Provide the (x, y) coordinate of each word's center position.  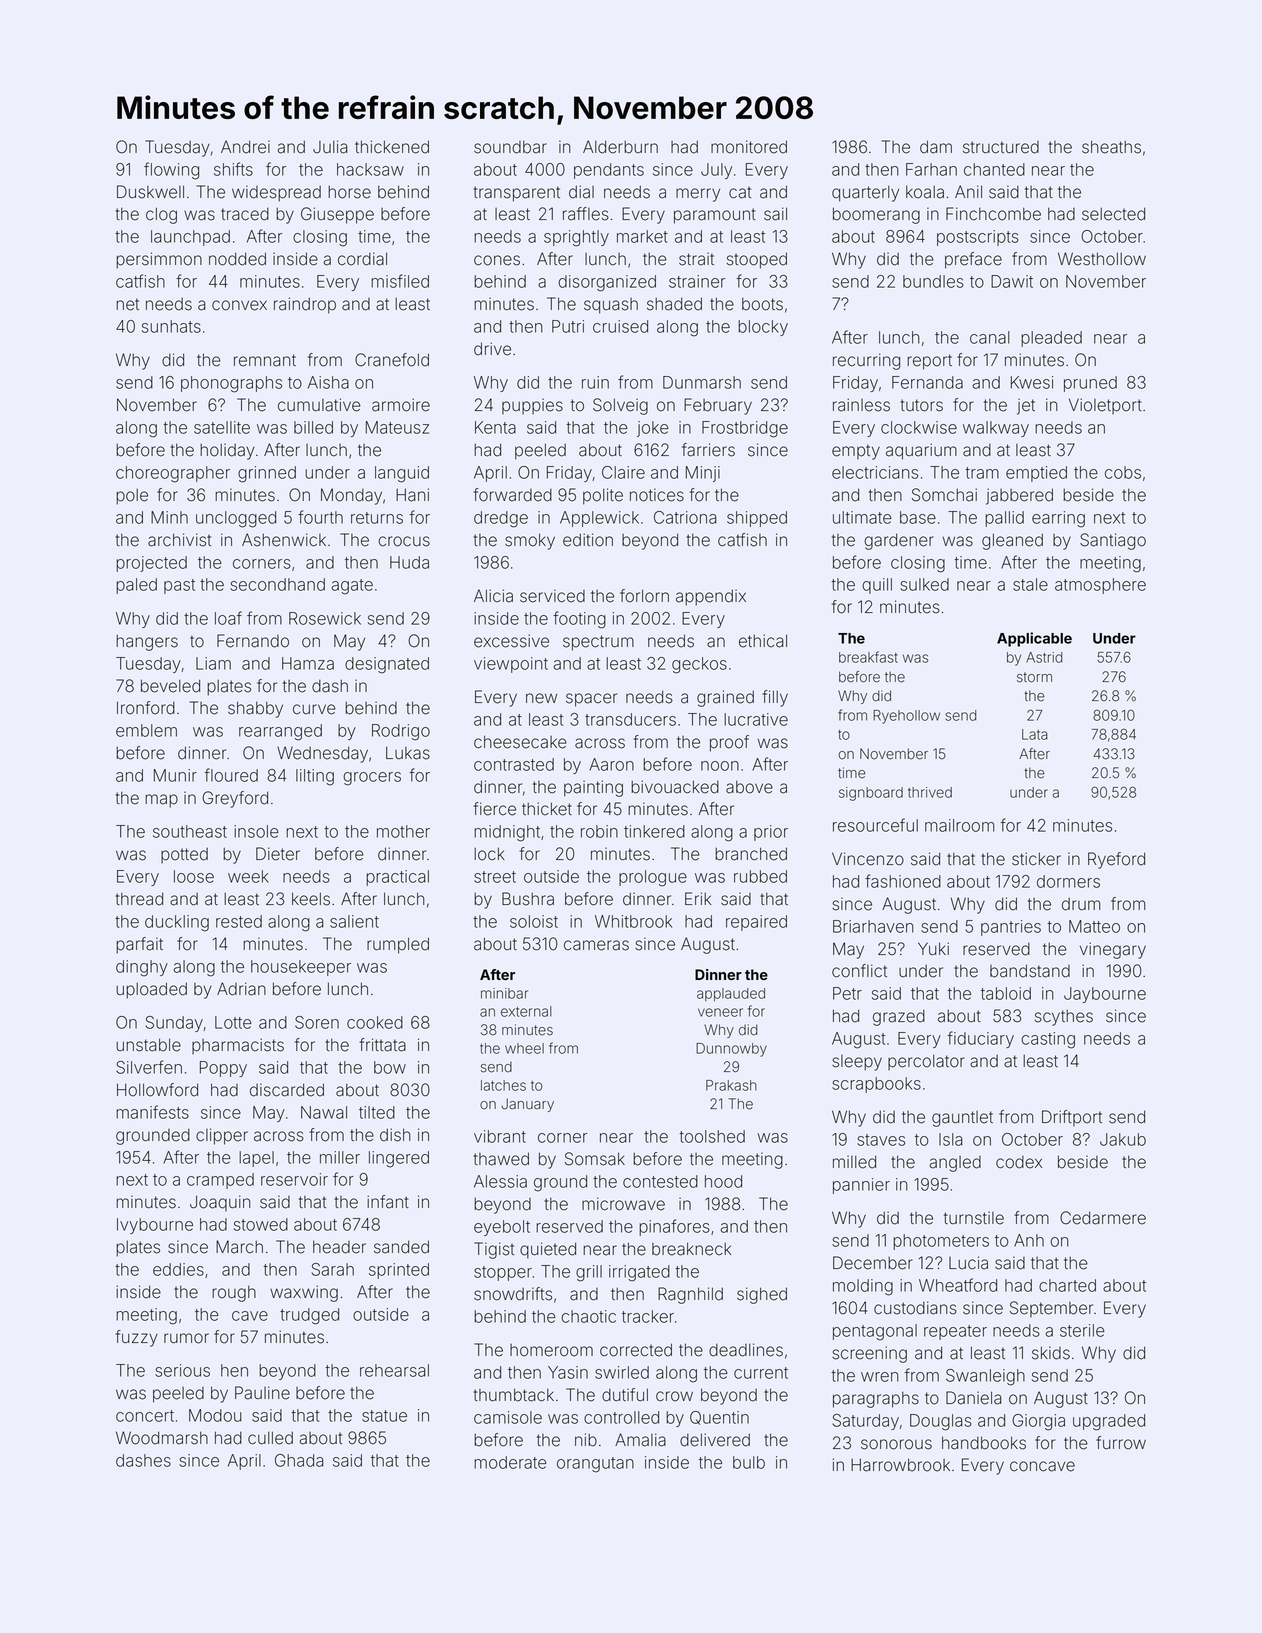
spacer (591, 700)
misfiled (400, 281)
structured (1001, 147)
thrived (930, 792)
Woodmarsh (162, 1438)
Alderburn (620, 147)
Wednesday (322, 754)
